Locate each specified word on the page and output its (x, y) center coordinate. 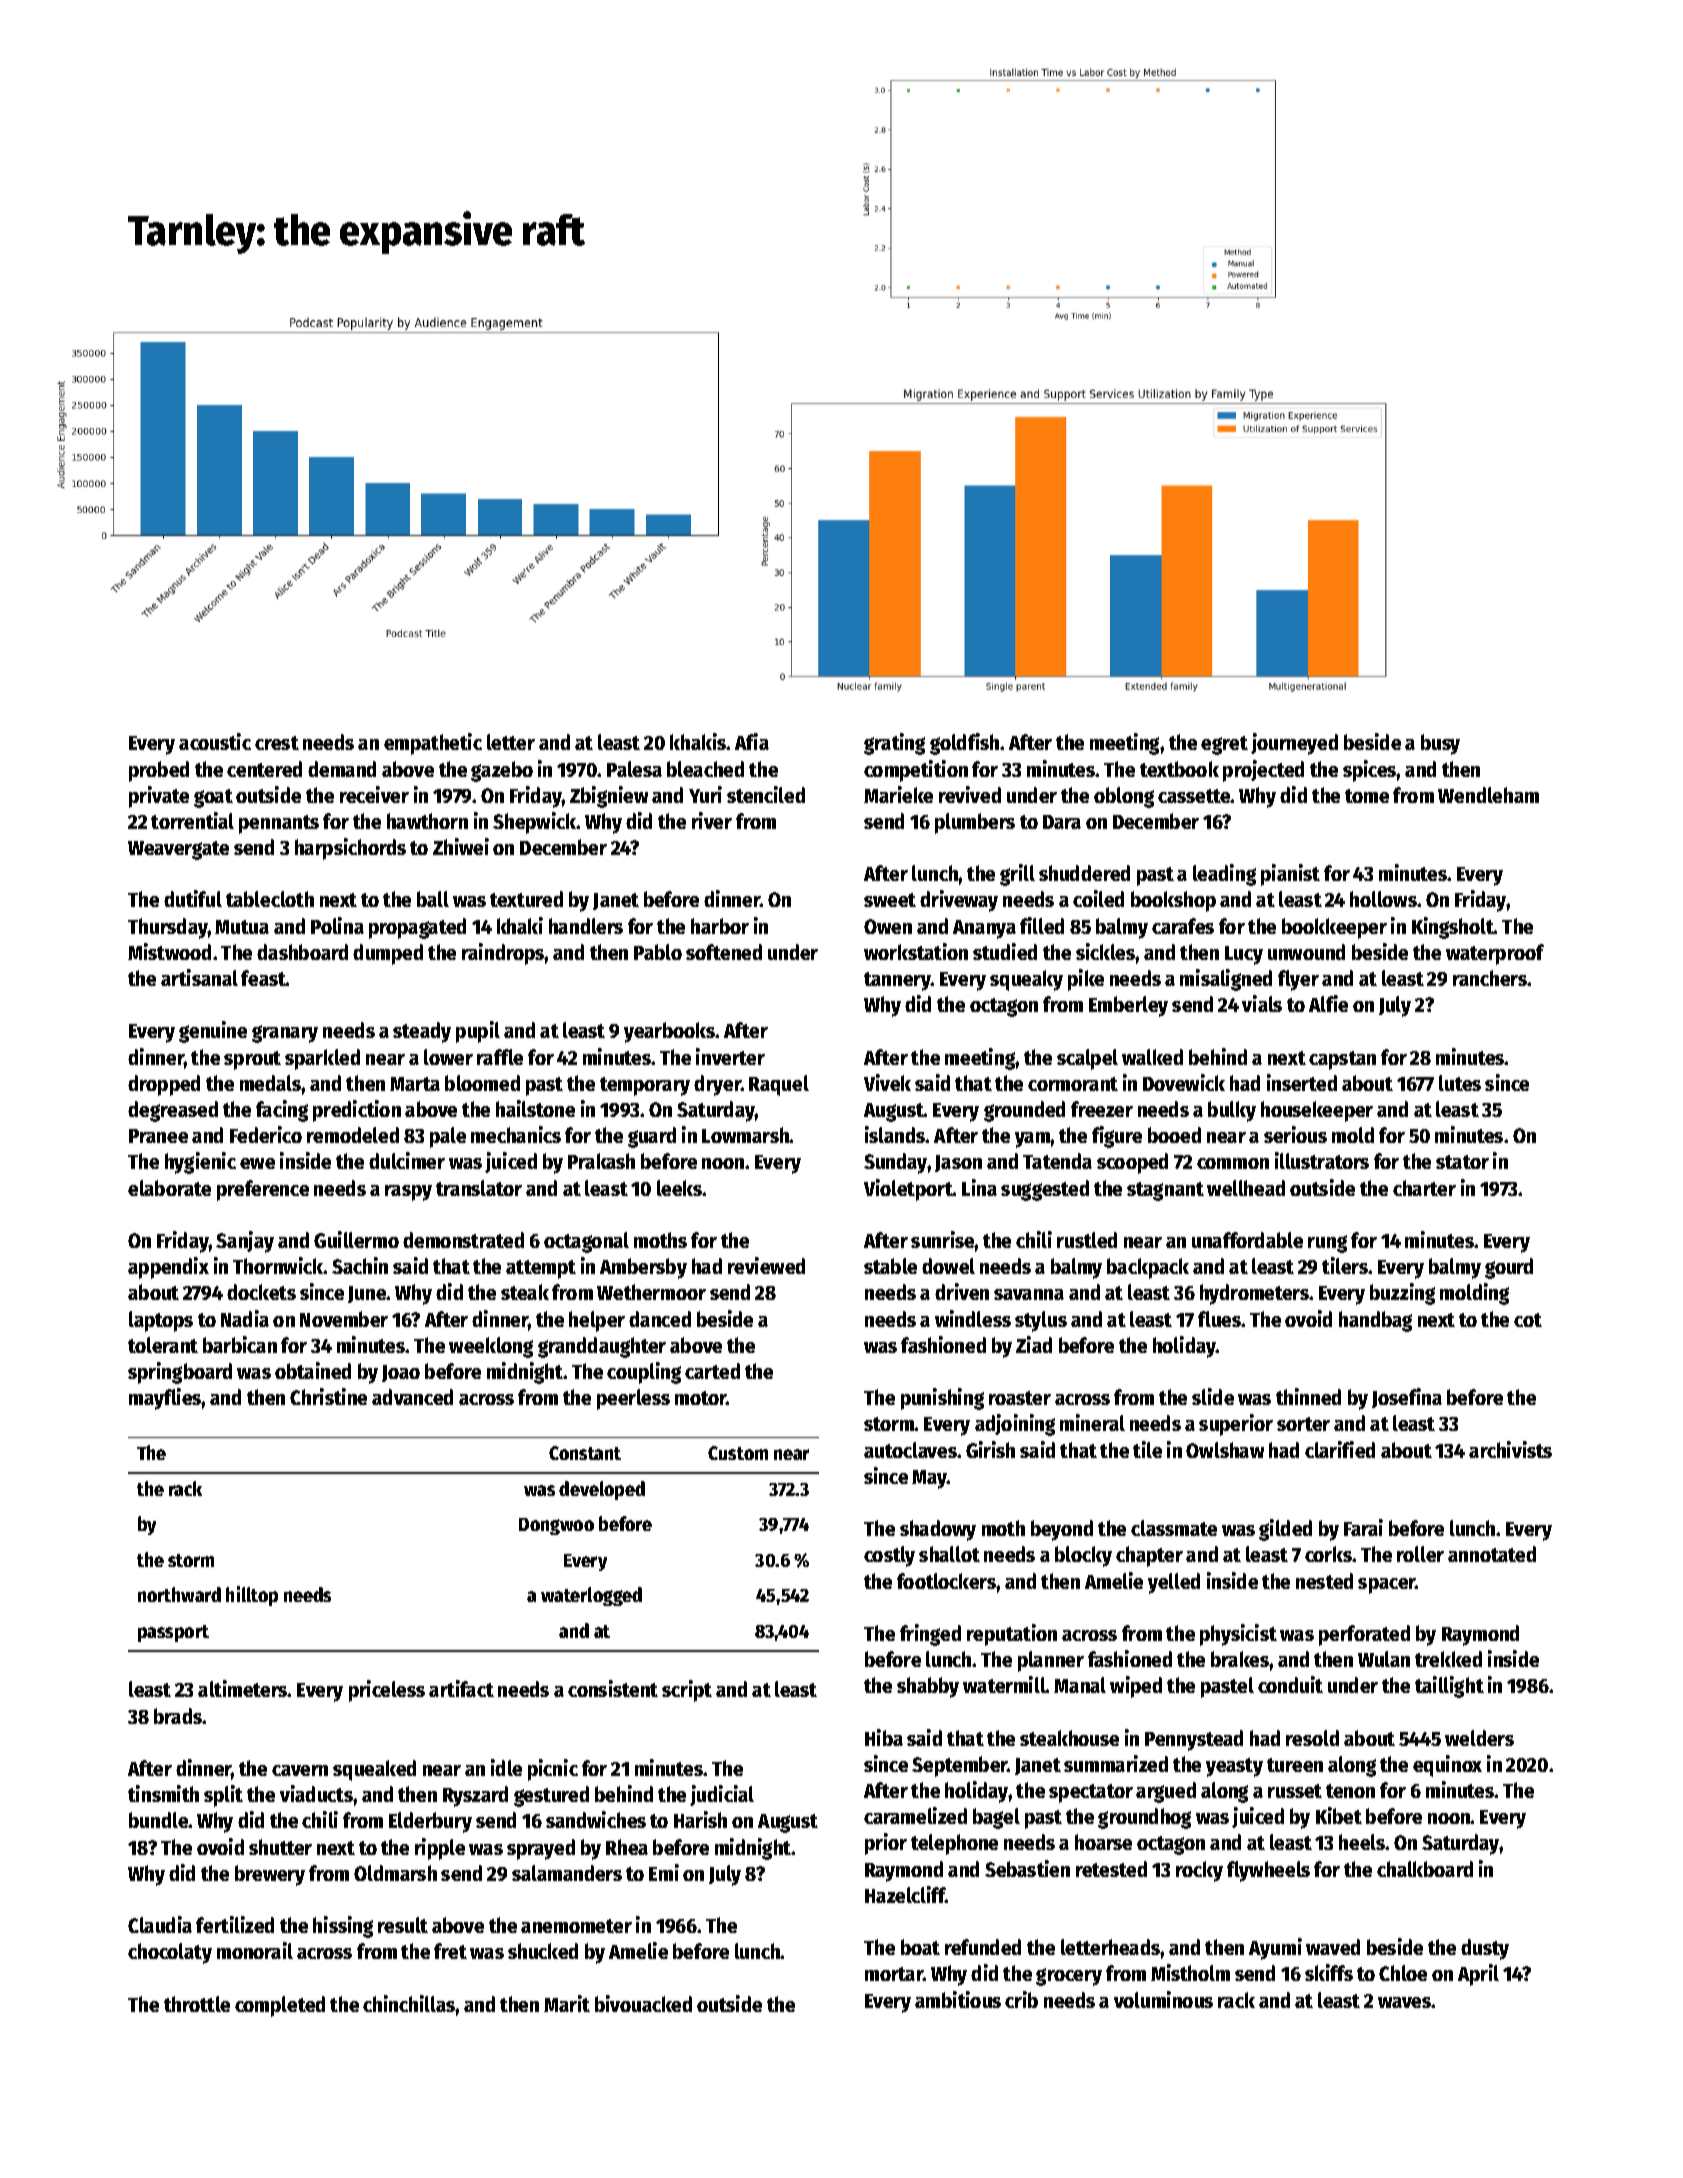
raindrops (503, 954)
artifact (461, 1688)
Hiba (884, 1737)
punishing (942, 1399)
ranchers (1490, 978)
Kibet (1339, 1815)
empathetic (433, 744)
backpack (1148, 1268)
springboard (180, 1373)
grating (894, 744)
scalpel (1087, 1059)
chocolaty (170, 1953)
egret (1224, 745)
